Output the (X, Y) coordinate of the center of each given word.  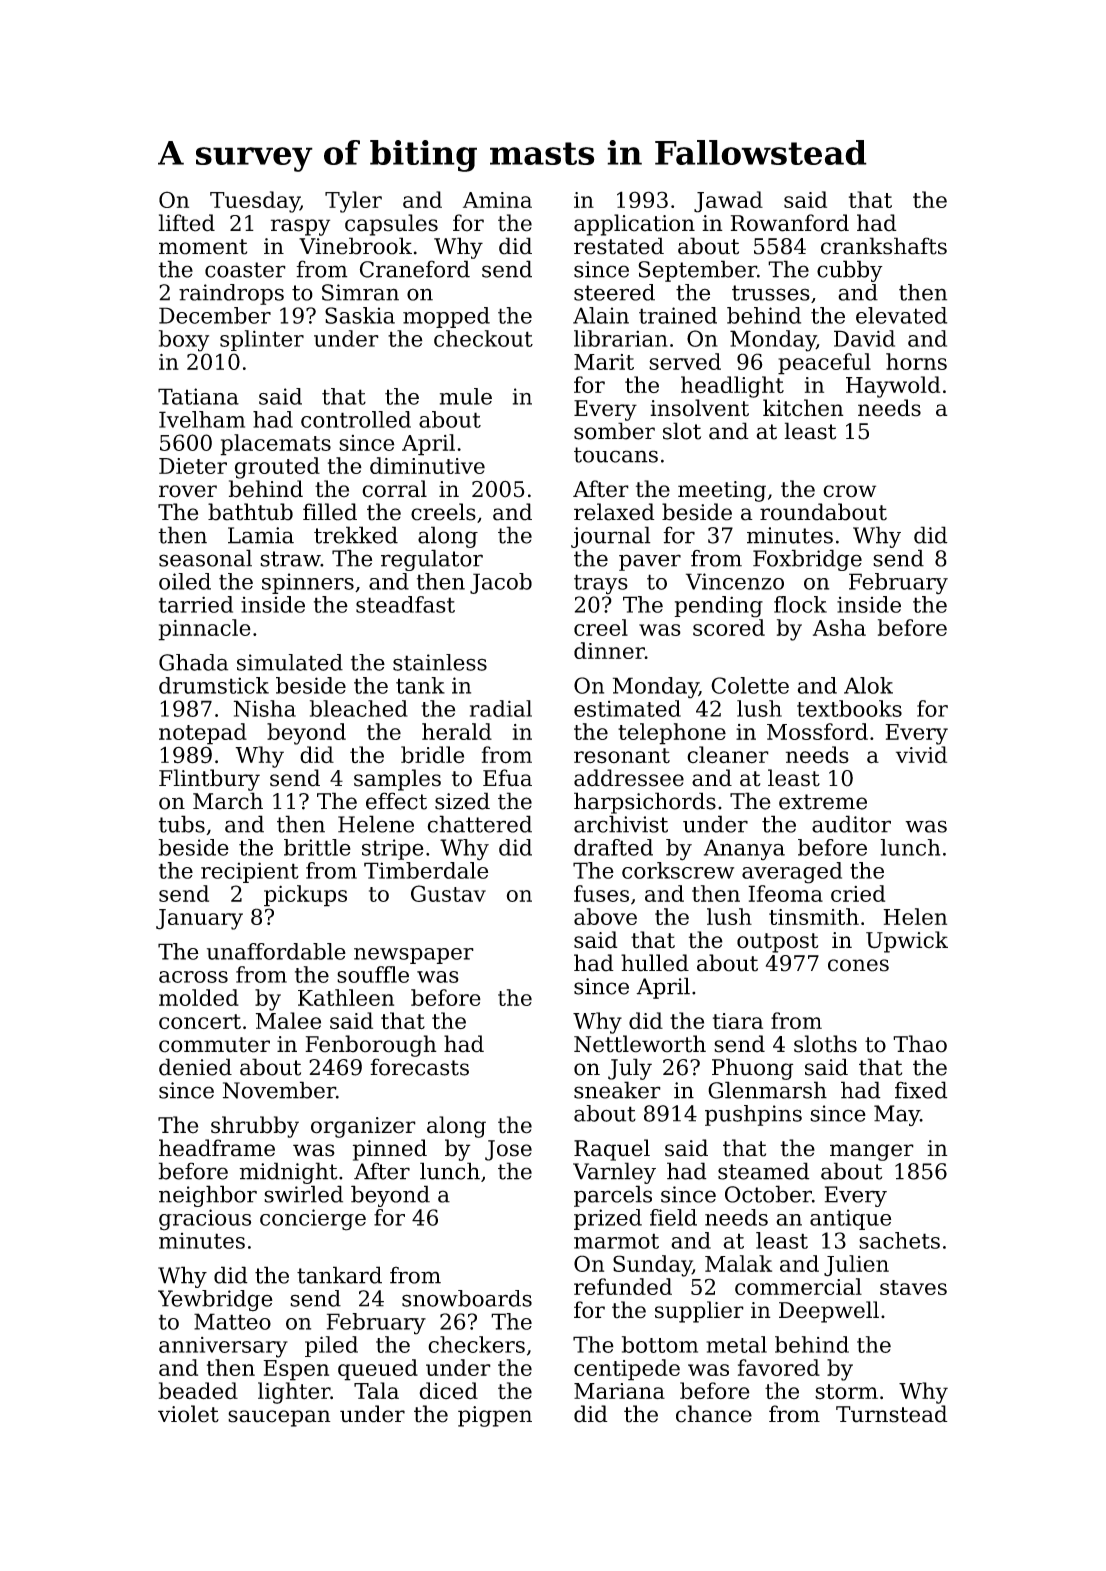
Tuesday (255, 202)
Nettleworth (640, 1044)
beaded (198, 1391)
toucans (616, 455)
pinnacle (204, 630)
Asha (839, 627)
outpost (777, 943)
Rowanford (790, 223)
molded (199, 997)
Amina (497, 200)
